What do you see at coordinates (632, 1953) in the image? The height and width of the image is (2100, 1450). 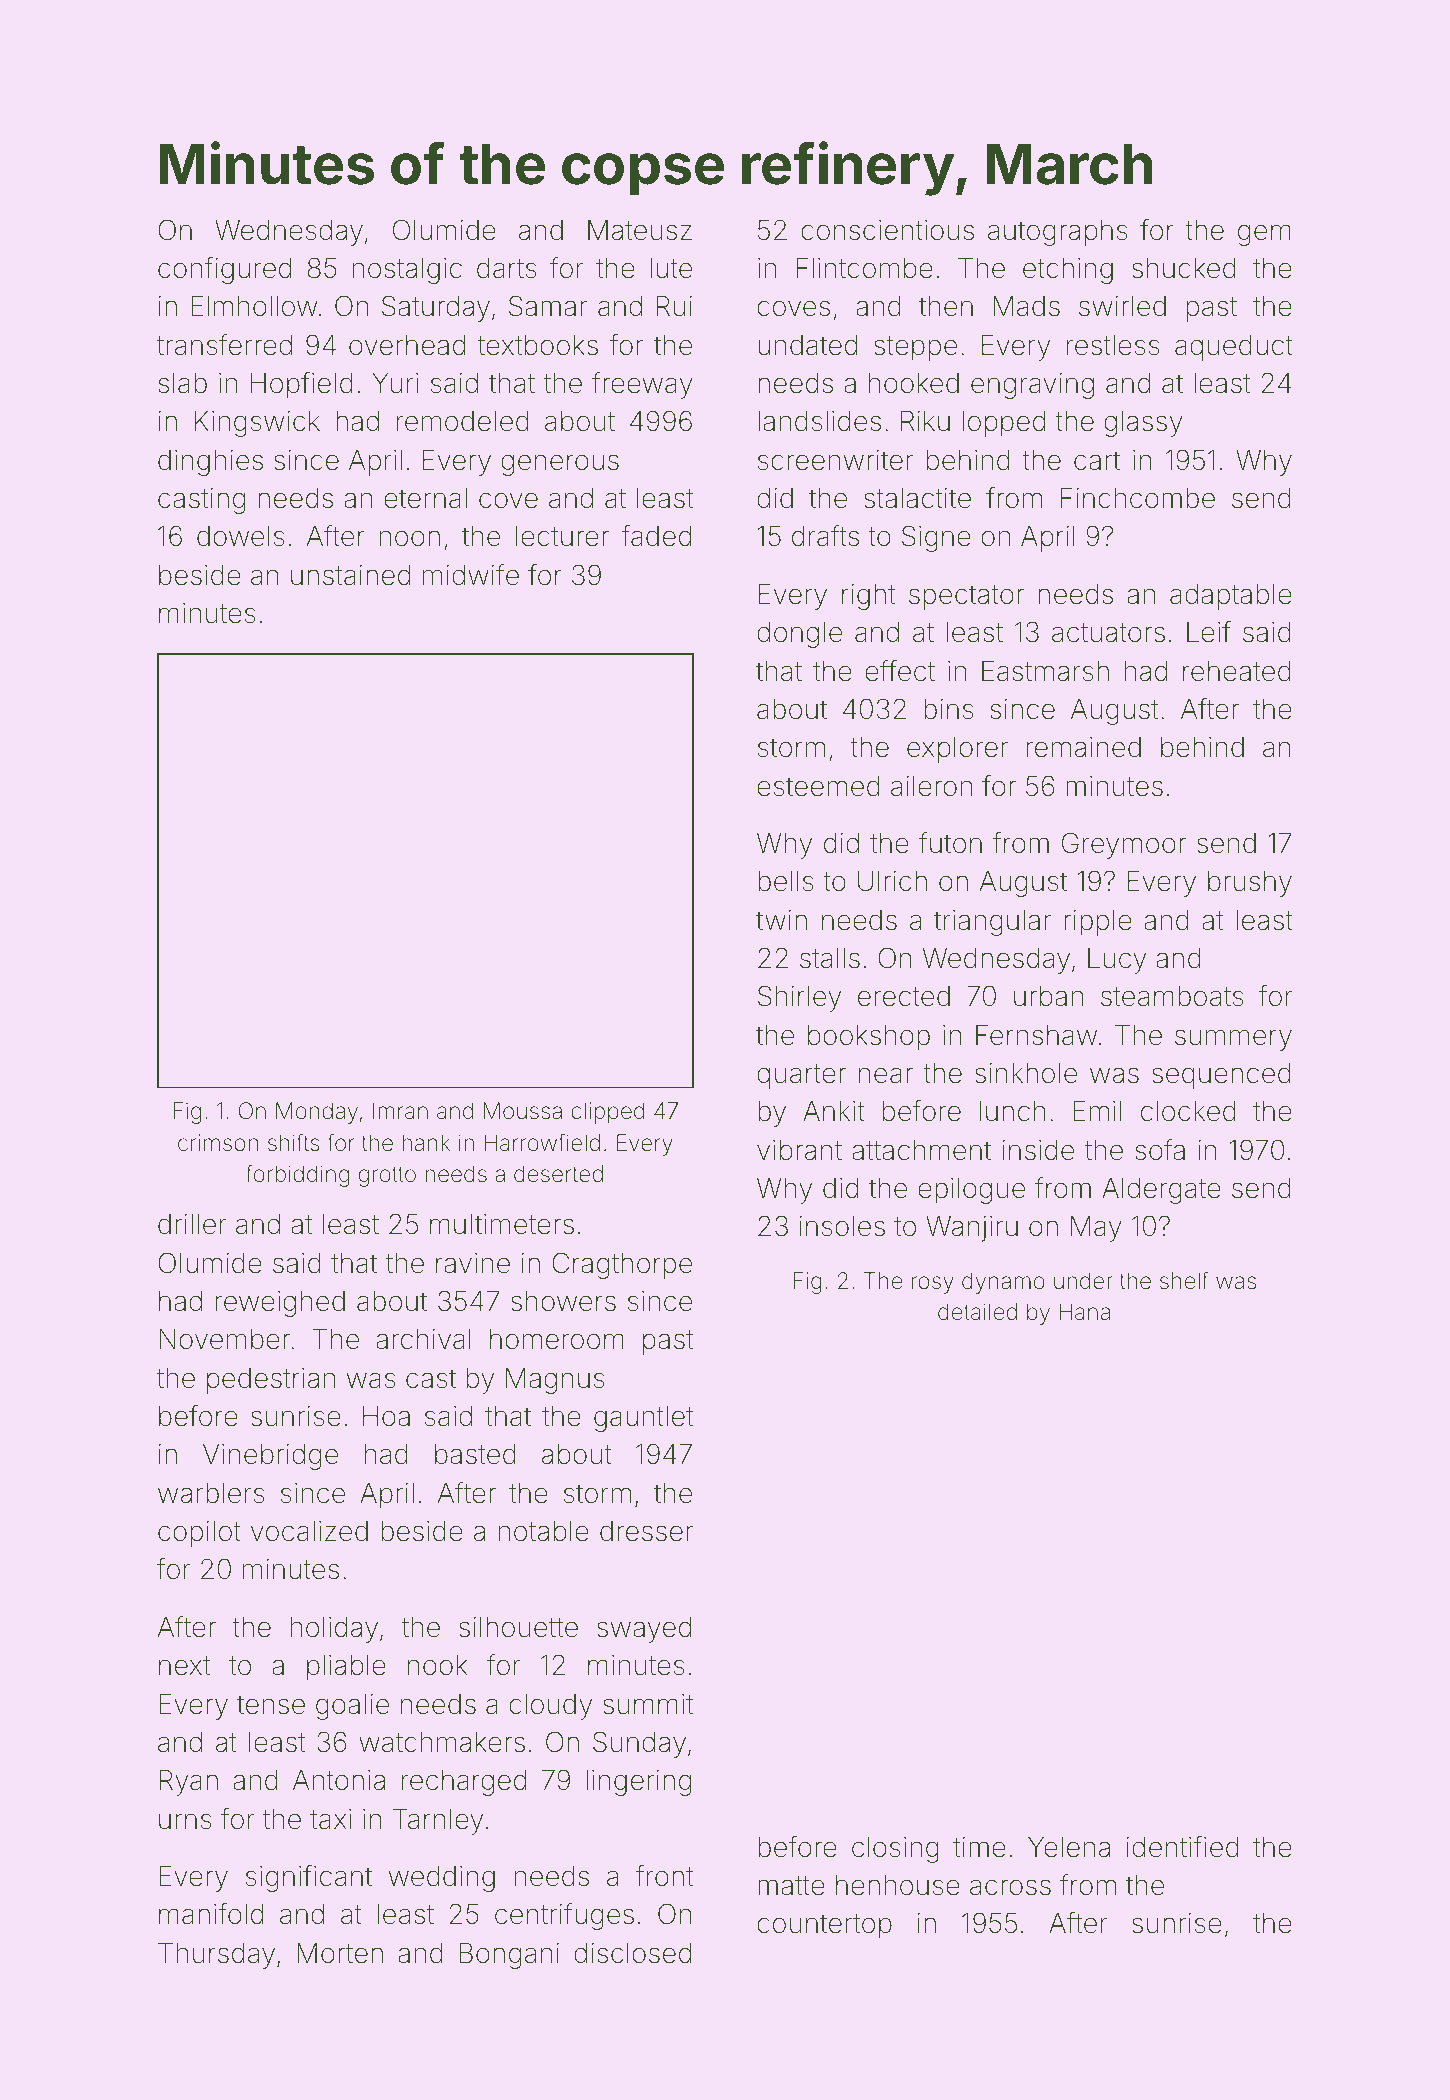 I see `disclosed` at bounding box center [632, 1953].
